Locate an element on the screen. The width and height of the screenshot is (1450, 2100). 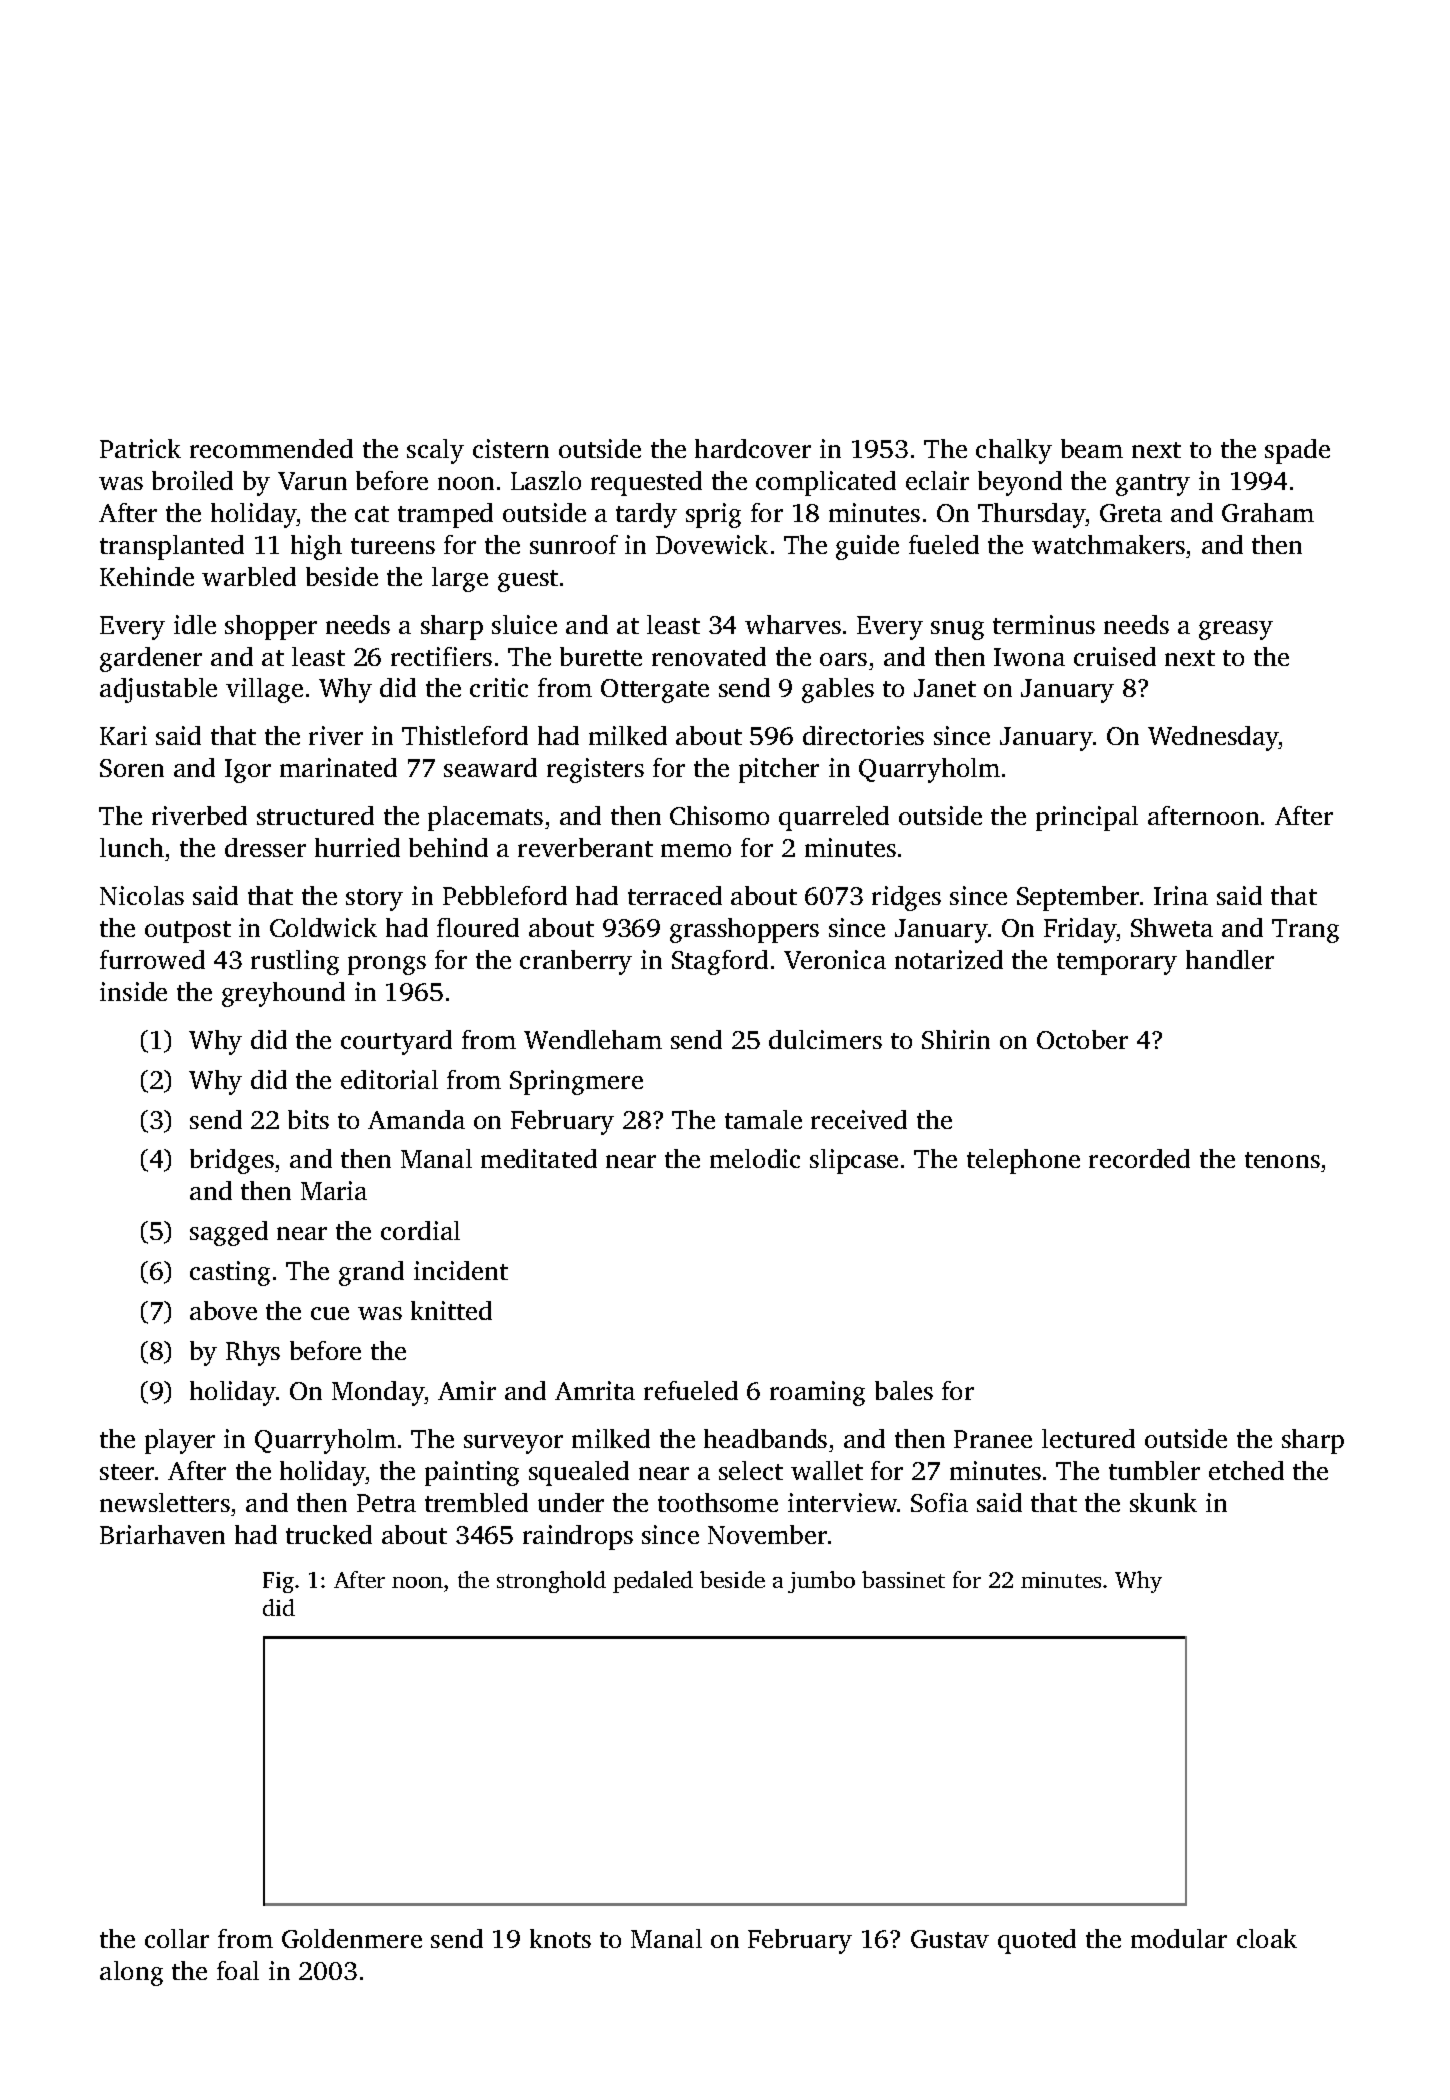
along is located at coordinates (131, 1973).
